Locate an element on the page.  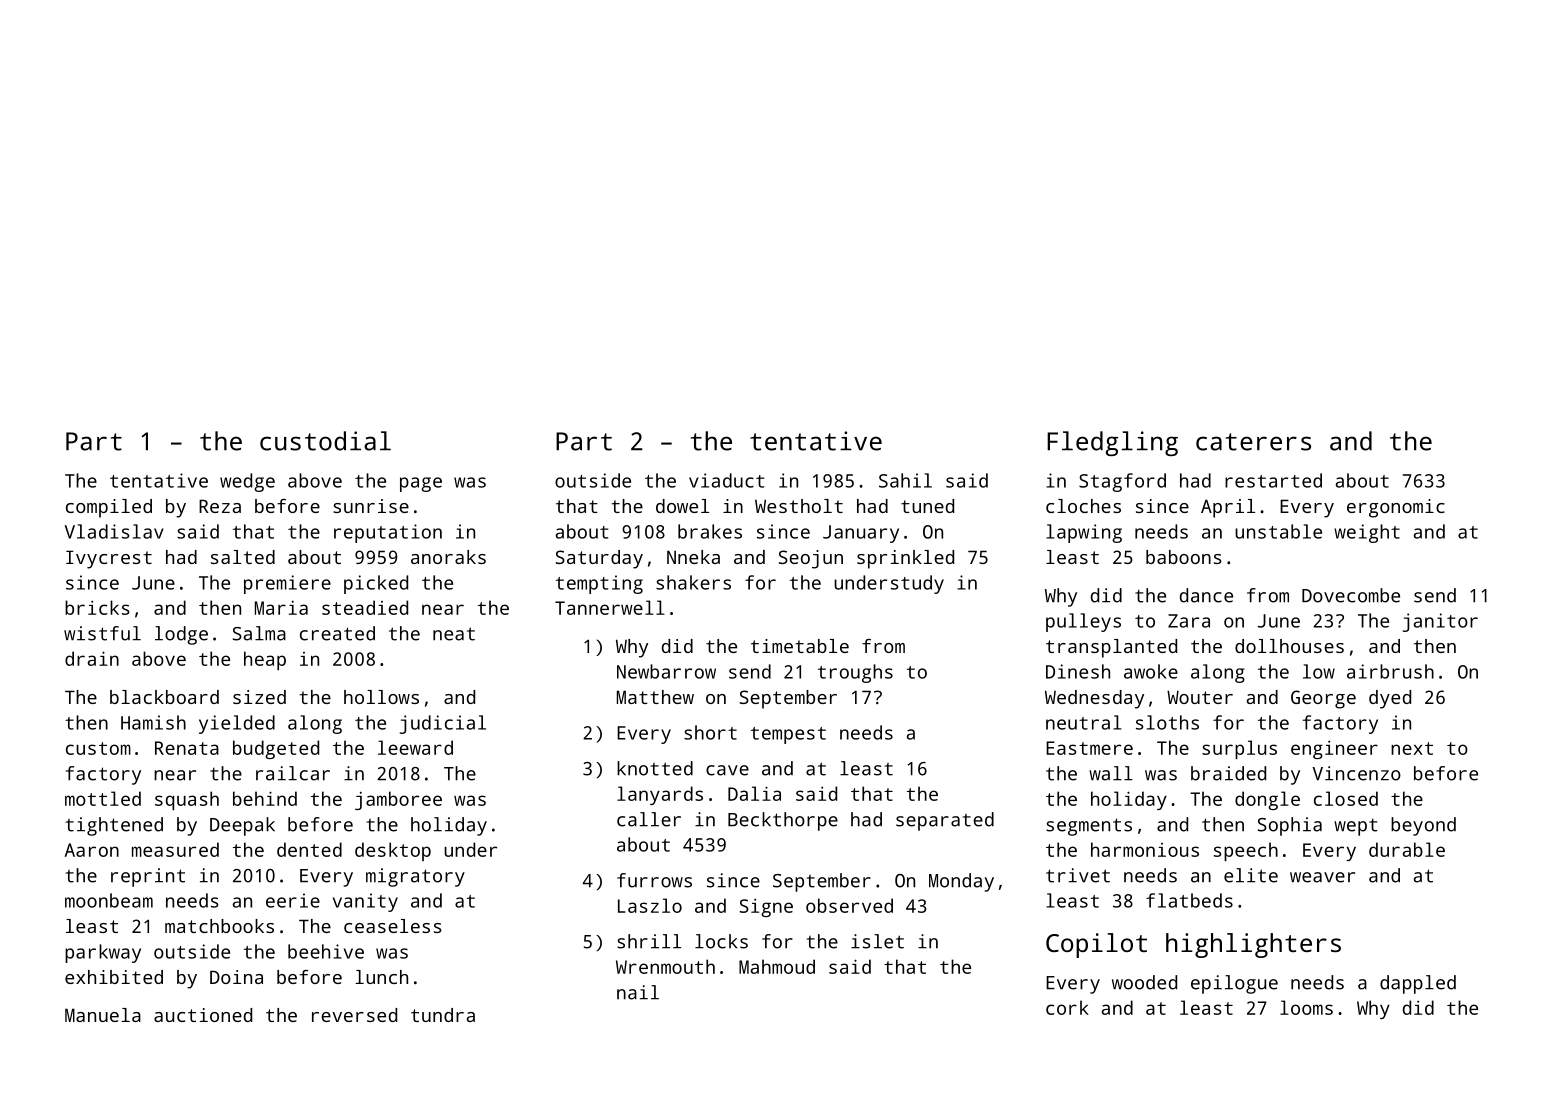
Salma is located at coordinates (259, 633).
